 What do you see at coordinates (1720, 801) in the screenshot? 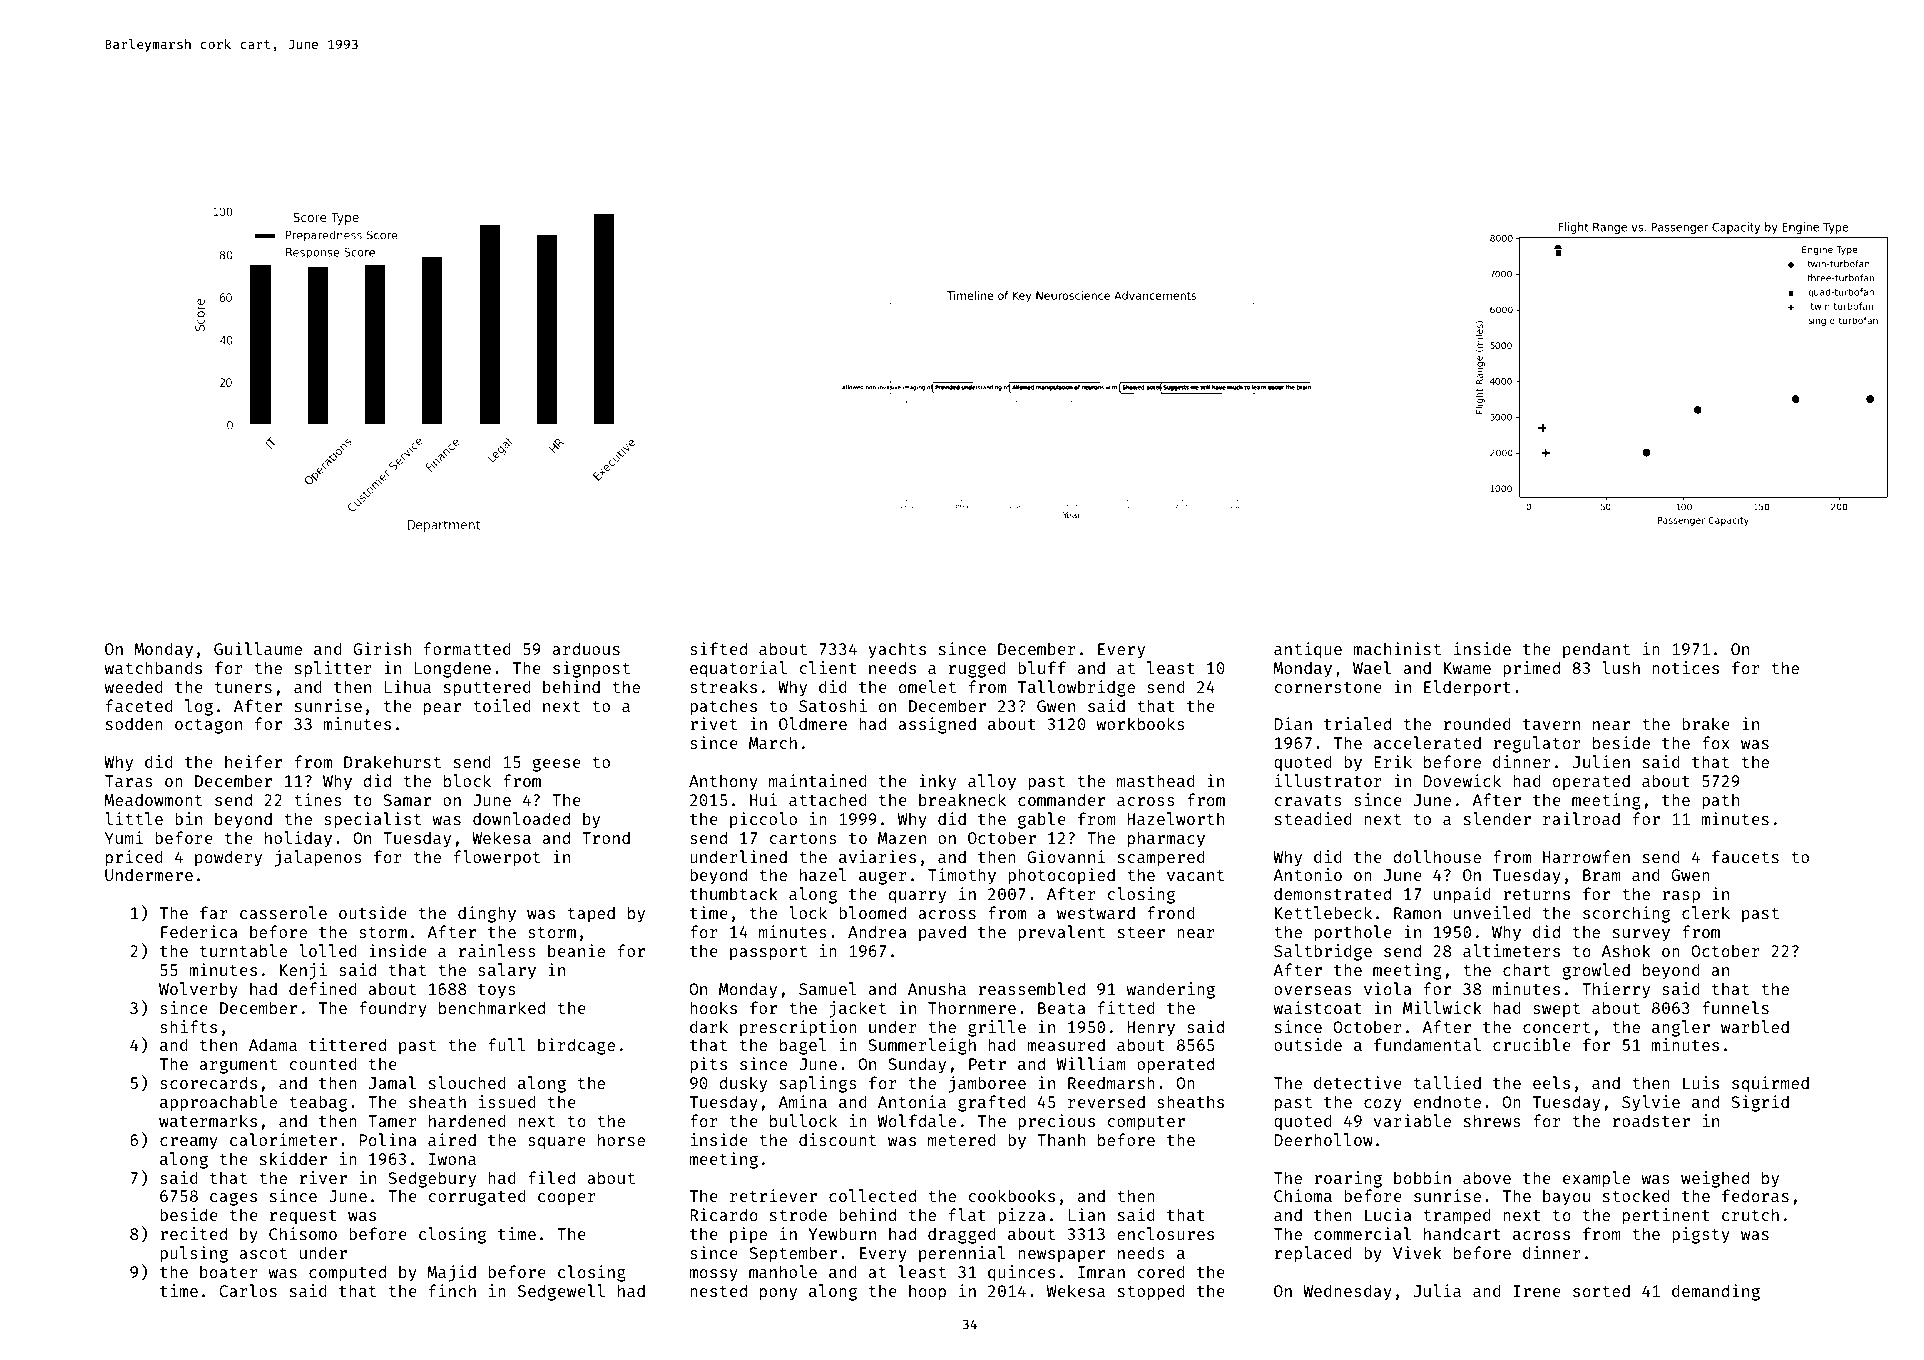
I see `path` at bounding box center [1720, 801].
